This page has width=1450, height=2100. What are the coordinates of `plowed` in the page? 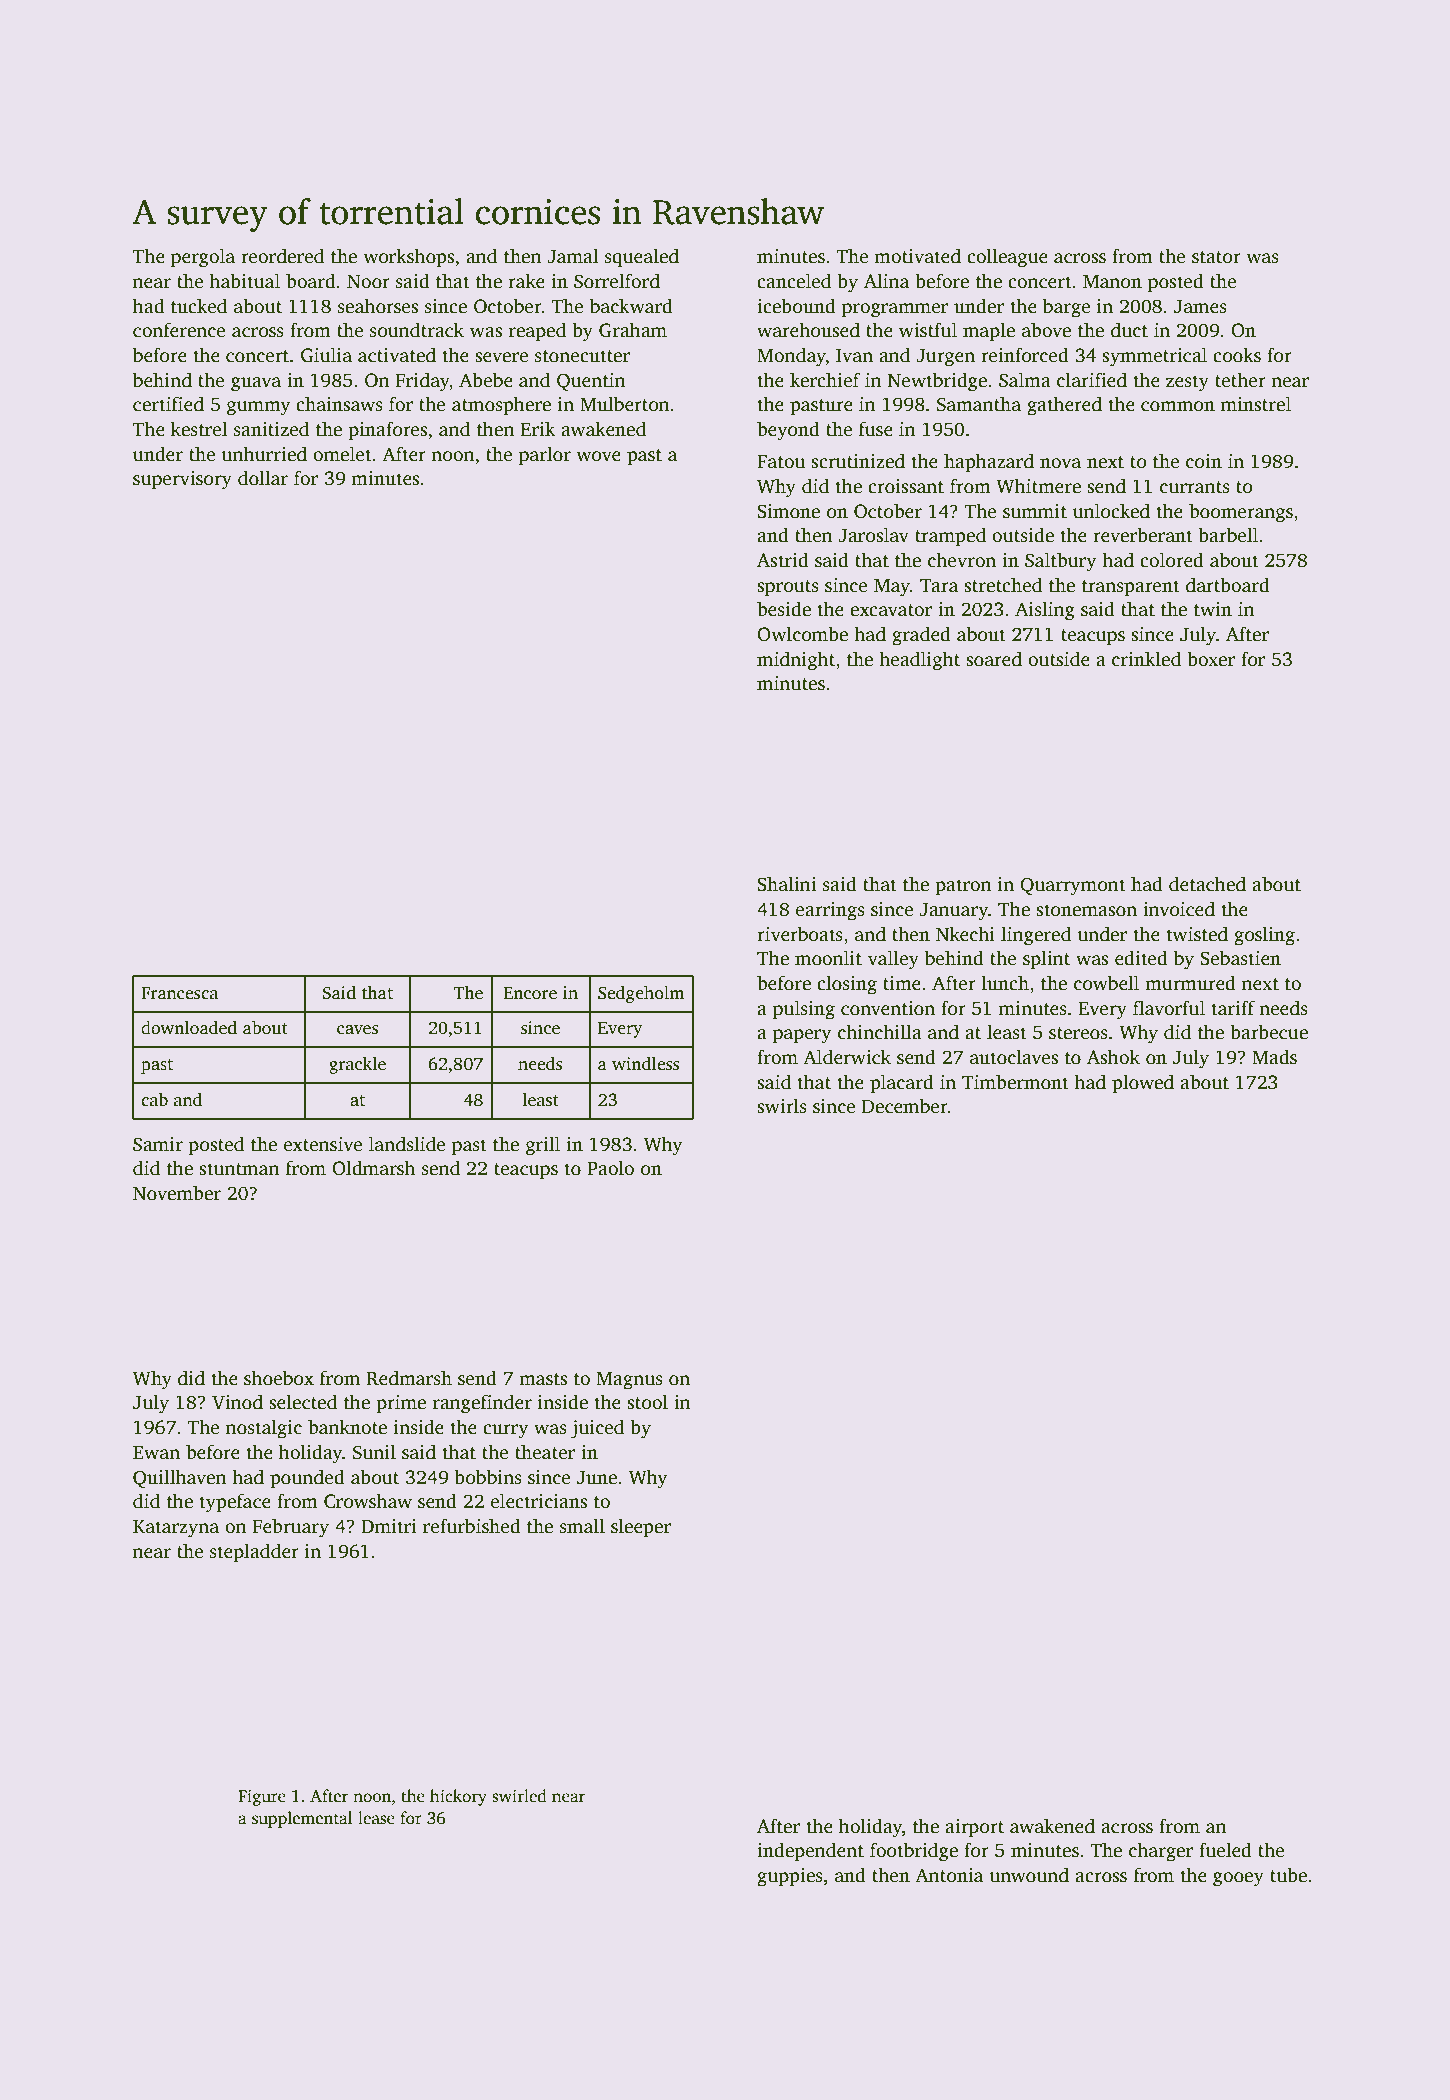 It's located at (1143, 1084).
